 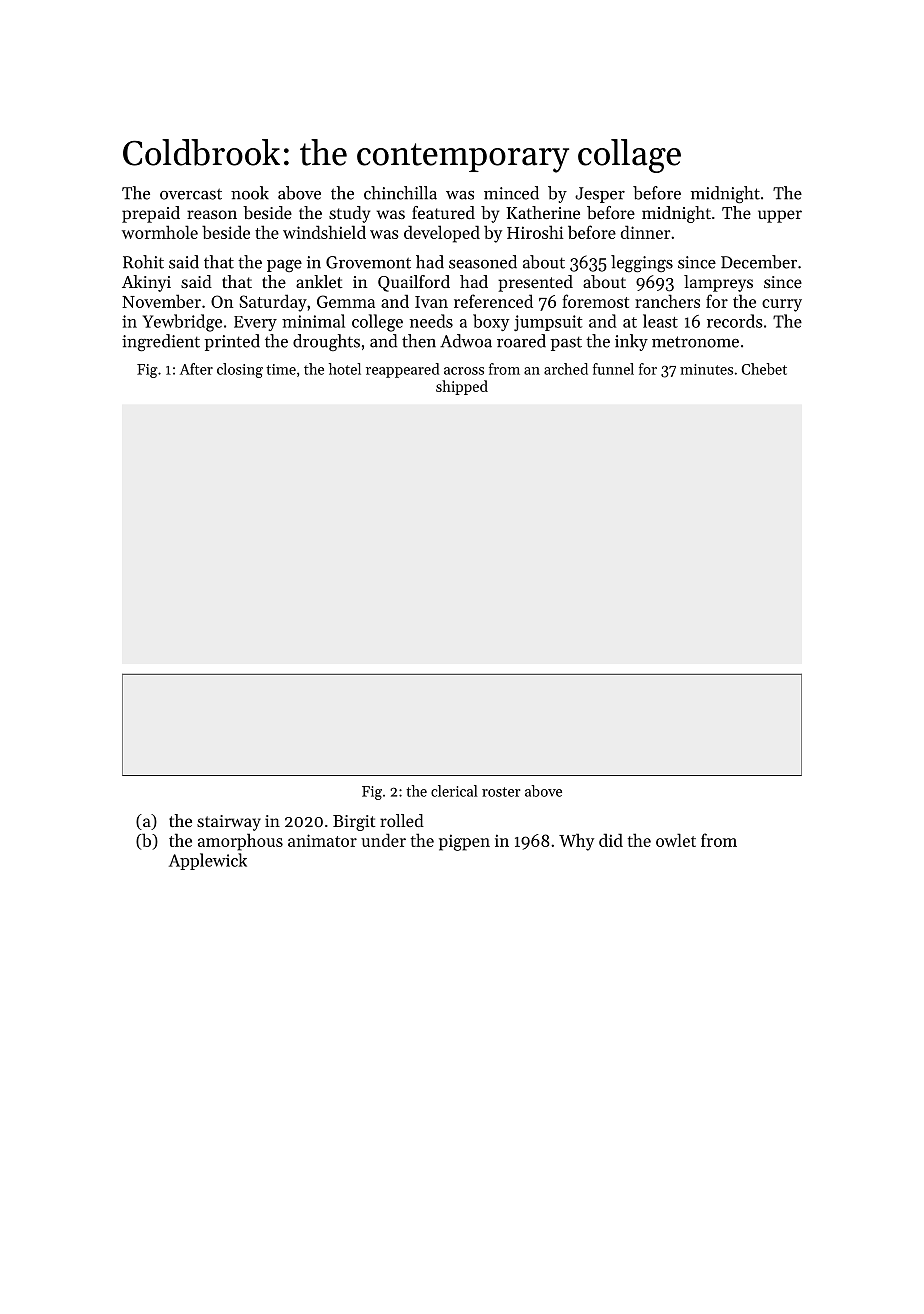 What do you see at coordinates (676, 840) in the screenshot?
I see `owlet` at bounding box center [676, 840].
